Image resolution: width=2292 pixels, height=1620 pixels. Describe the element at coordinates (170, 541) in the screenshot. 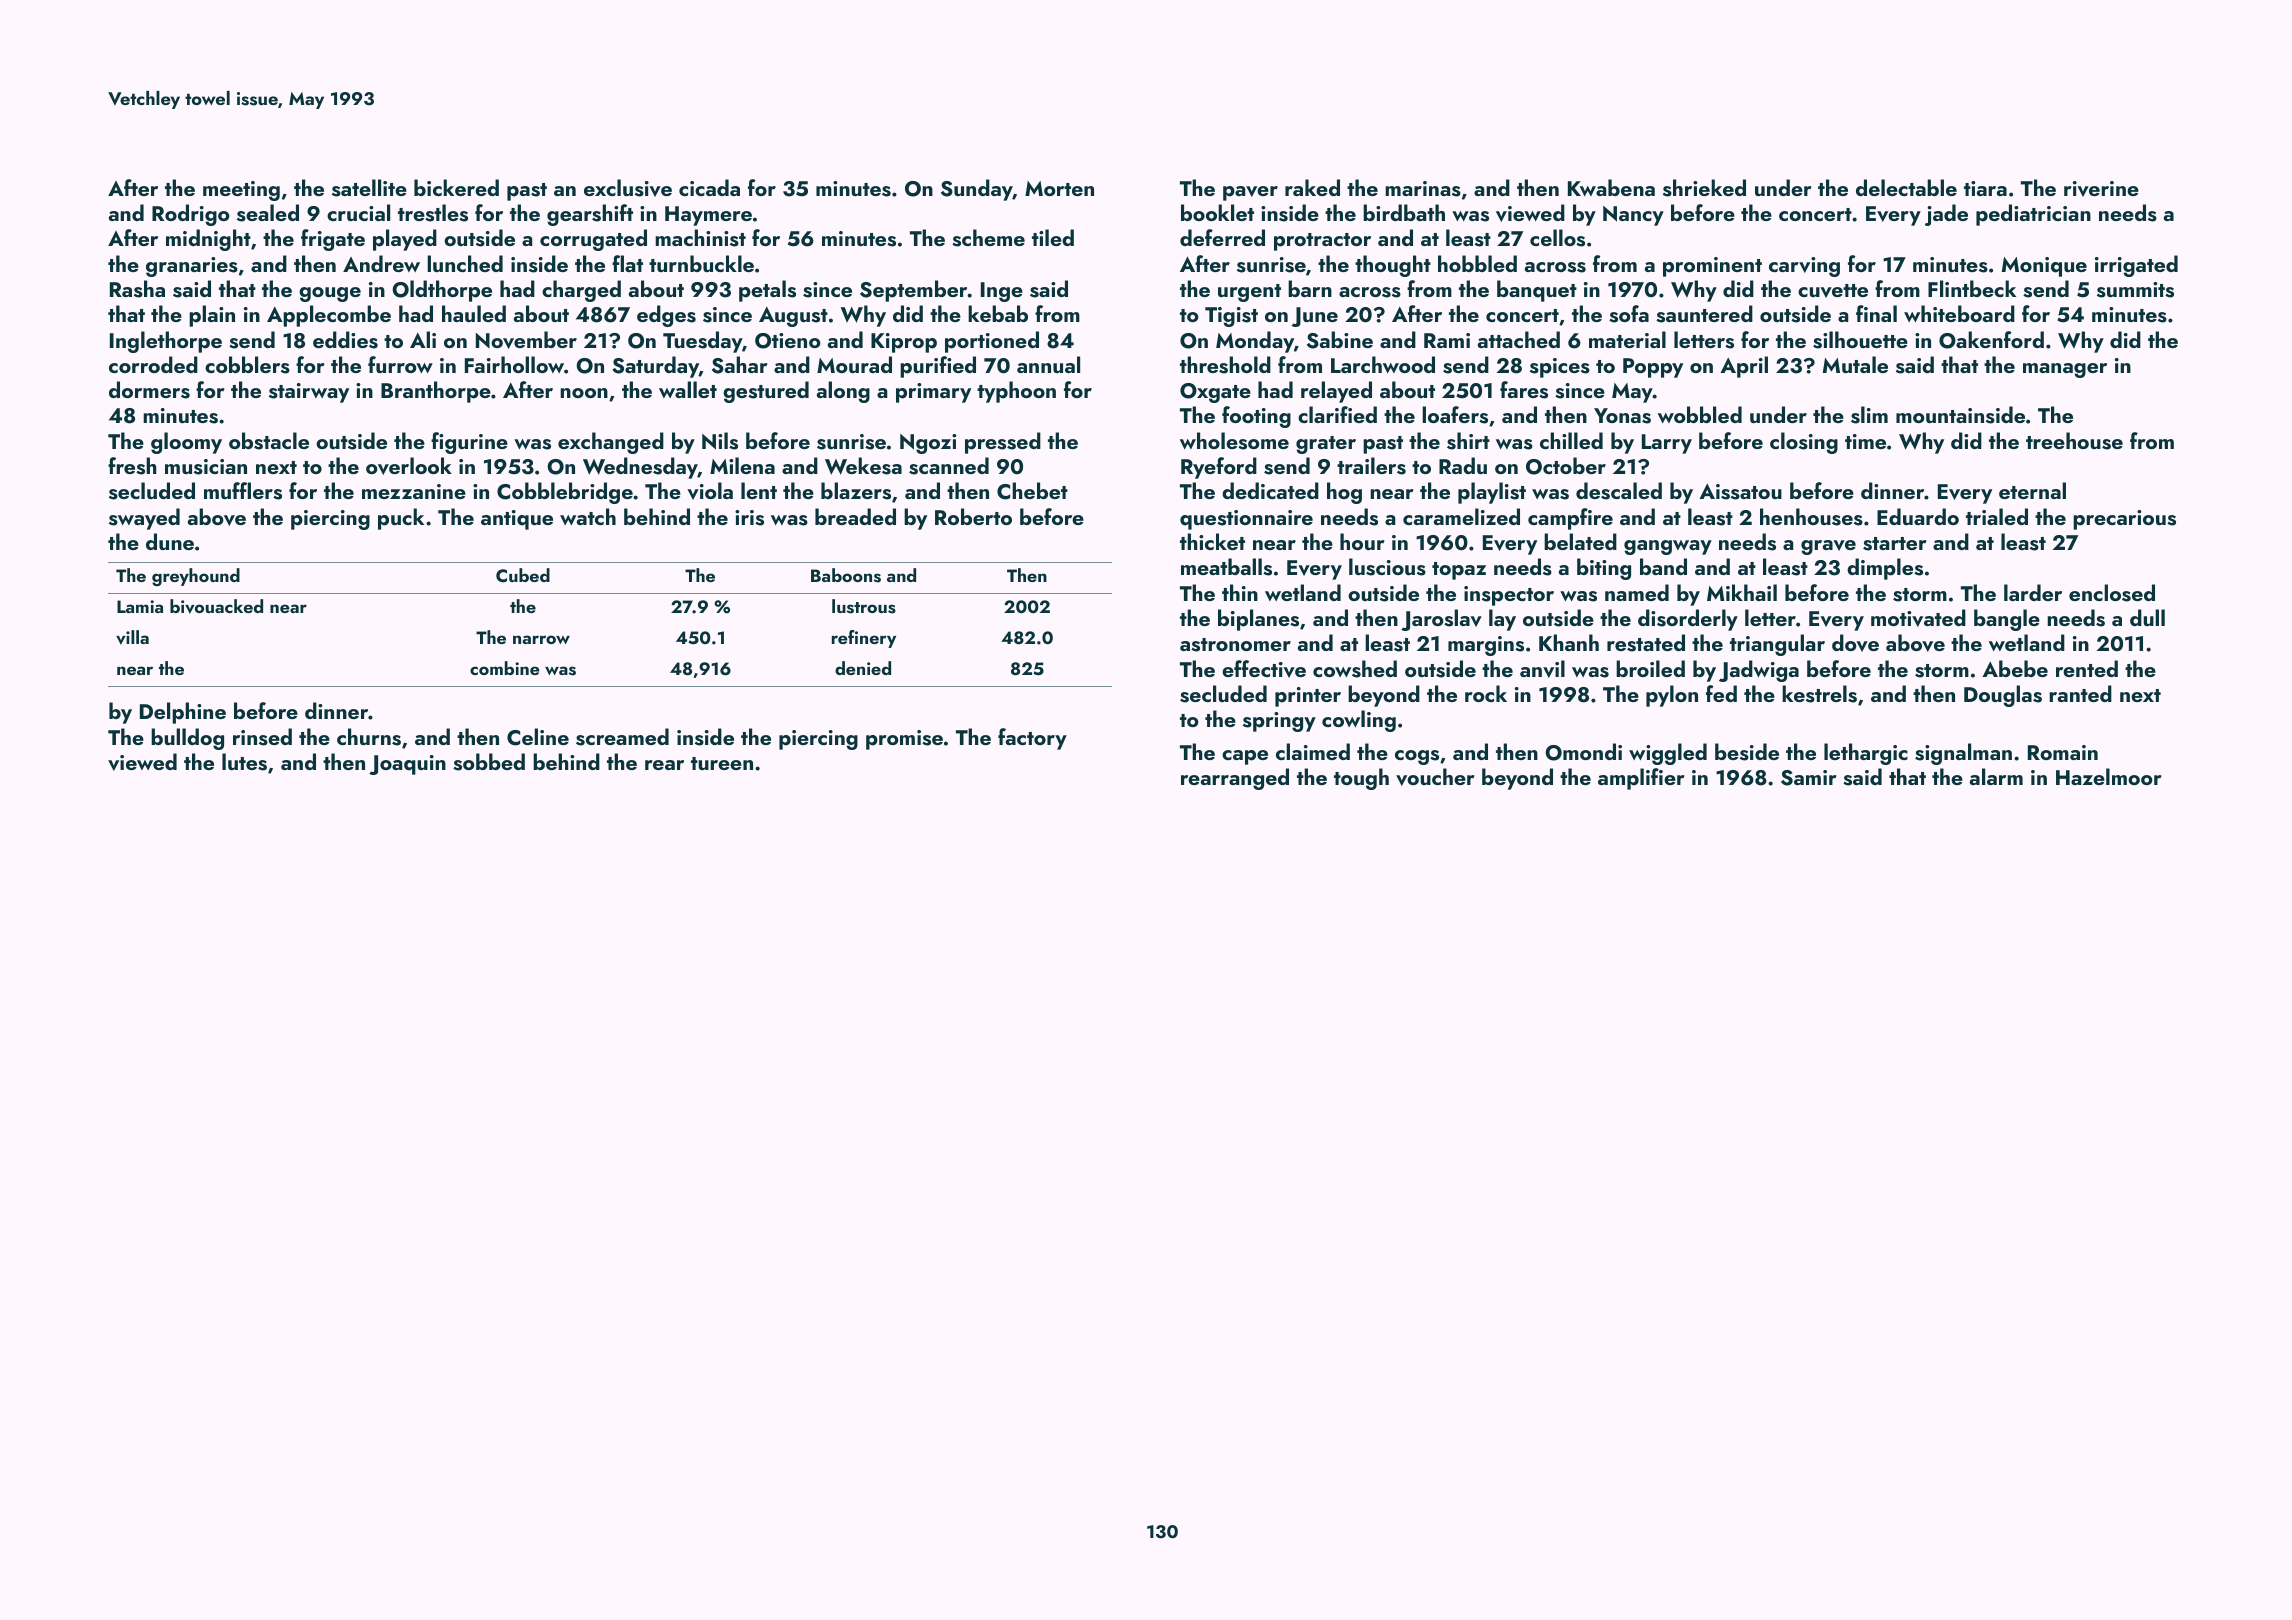

I see `dune` at that location.
